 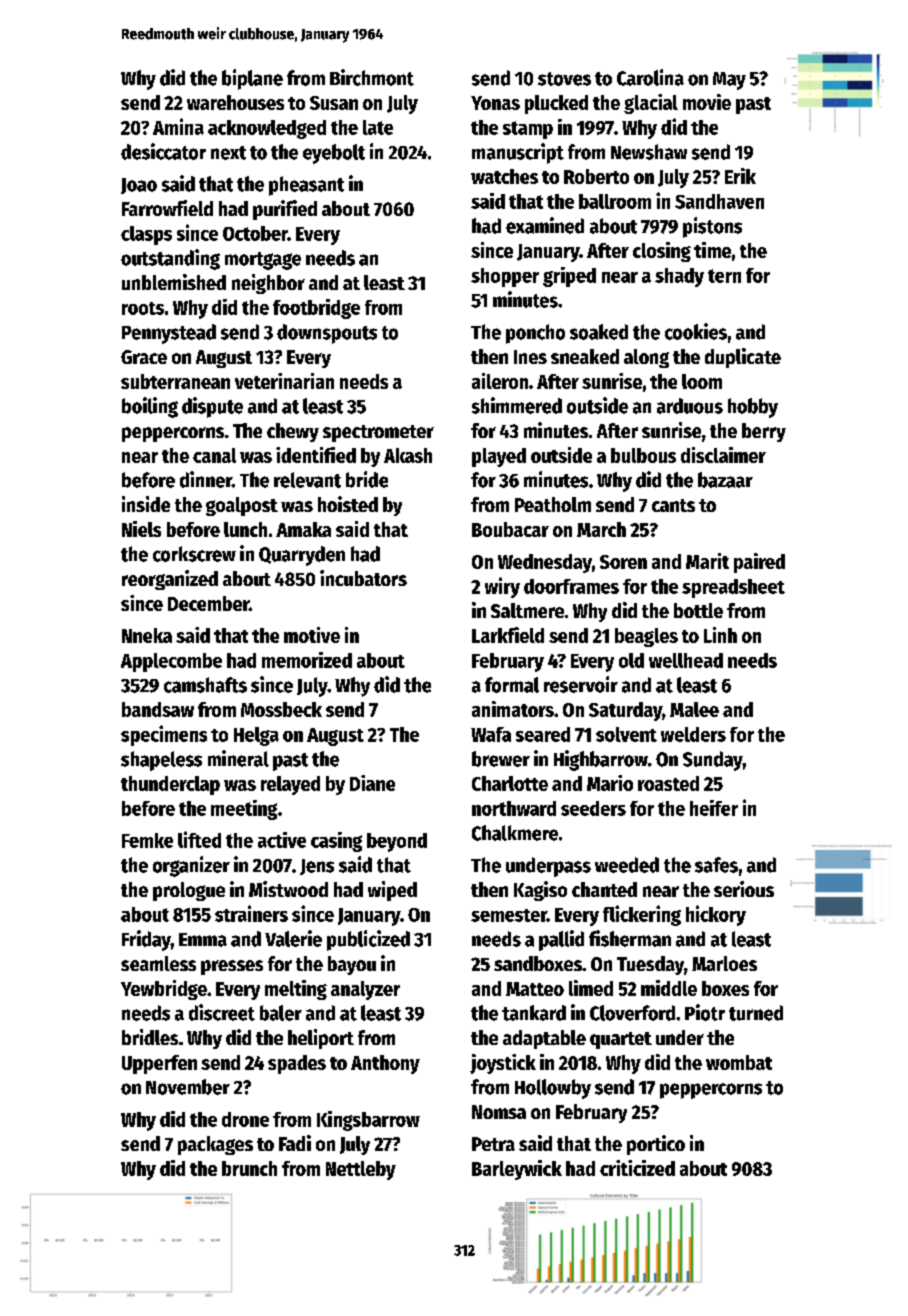 What do you see at coordinates (245, 1119) in the image?
I see `drone` at bounding box center [245, 1119].
